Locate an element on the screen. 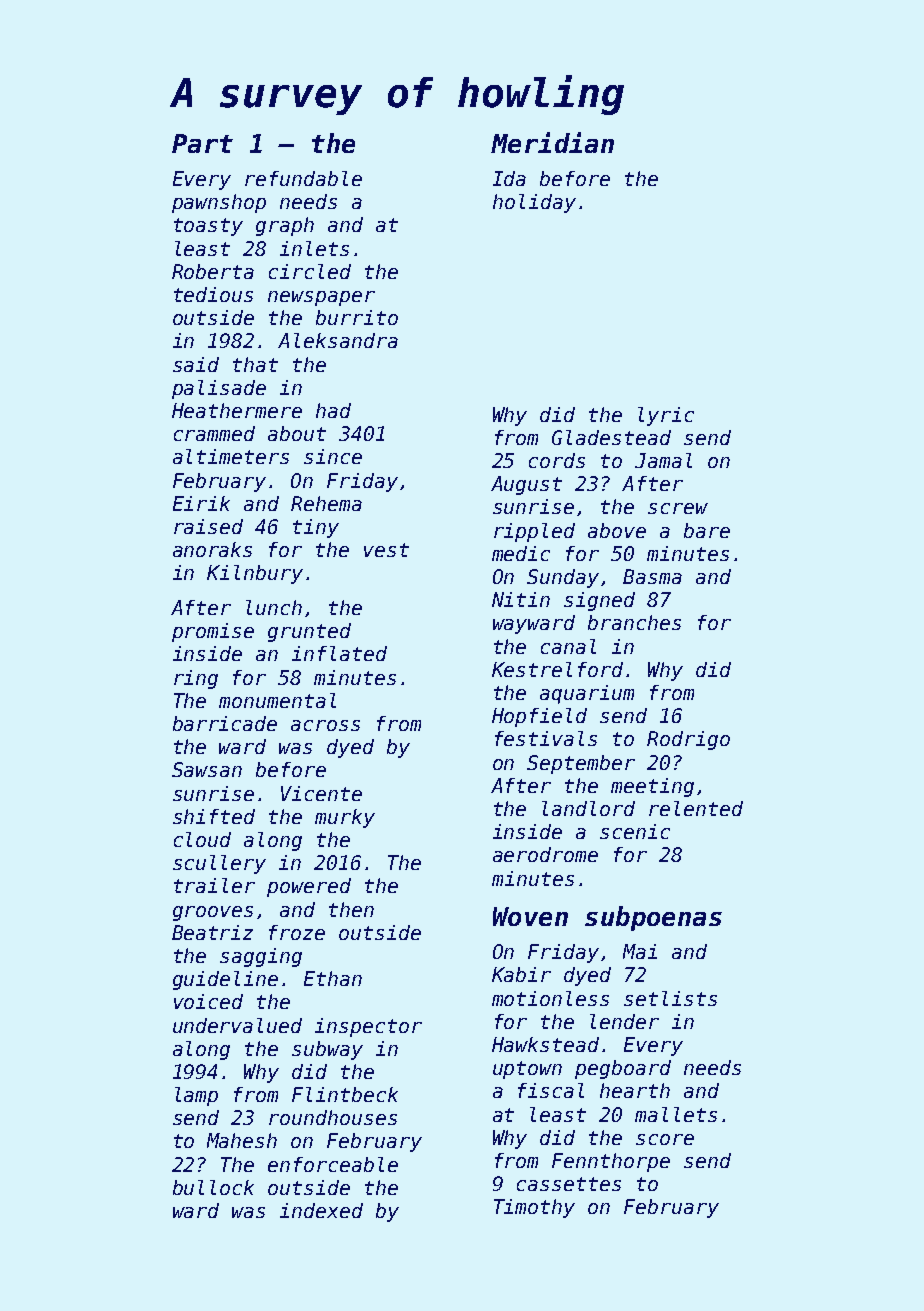  Meridian is located at coordinates (552, 142).
